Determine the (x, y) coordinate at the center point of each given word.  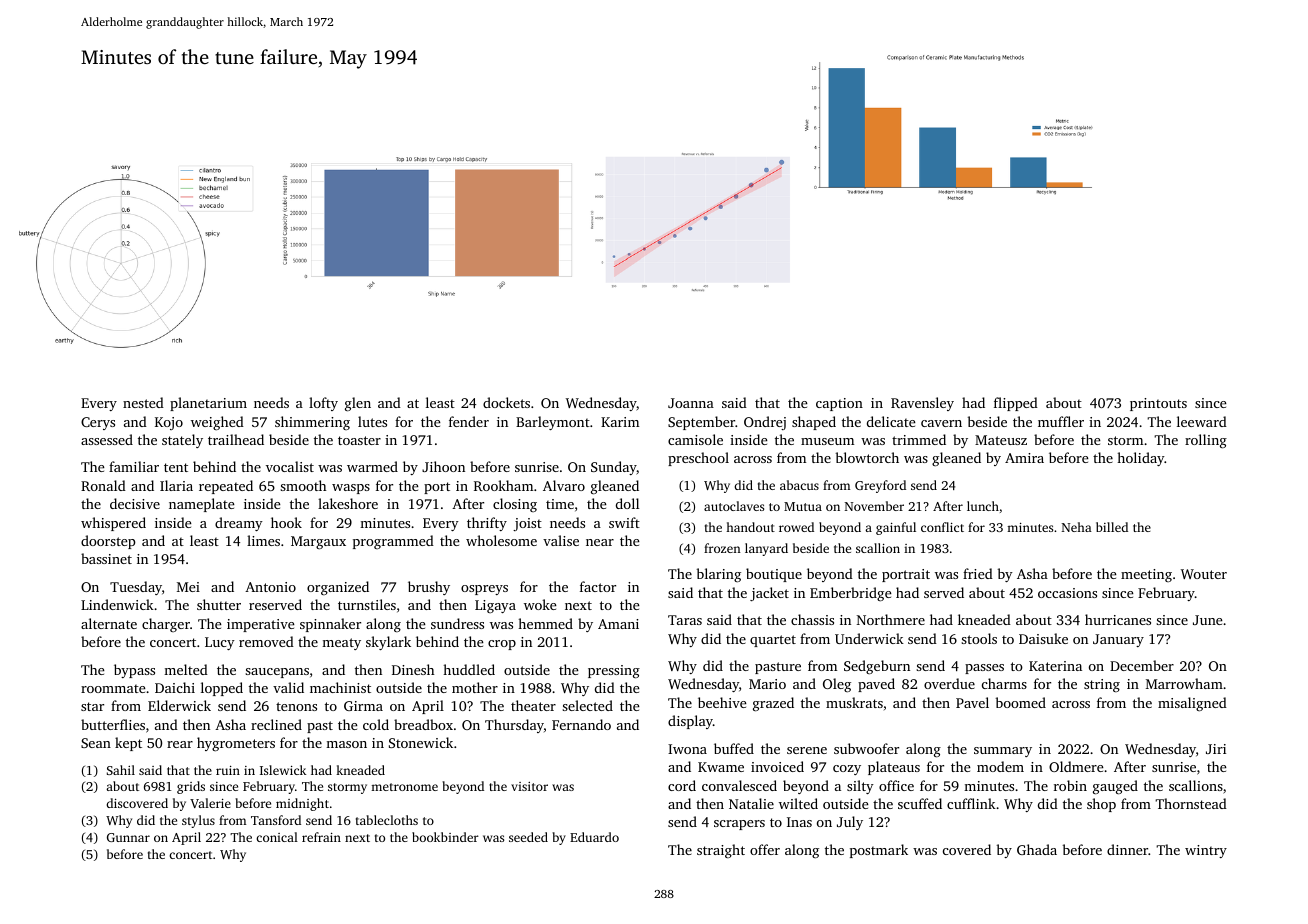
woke (540, 604)
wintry (1206, 851)
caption (839, 404)
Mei (188, 587)
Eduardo (594, 837)
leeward (1202, 421)
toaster (359, 440)
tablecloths (387, 820)
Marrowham (1184, 683)
